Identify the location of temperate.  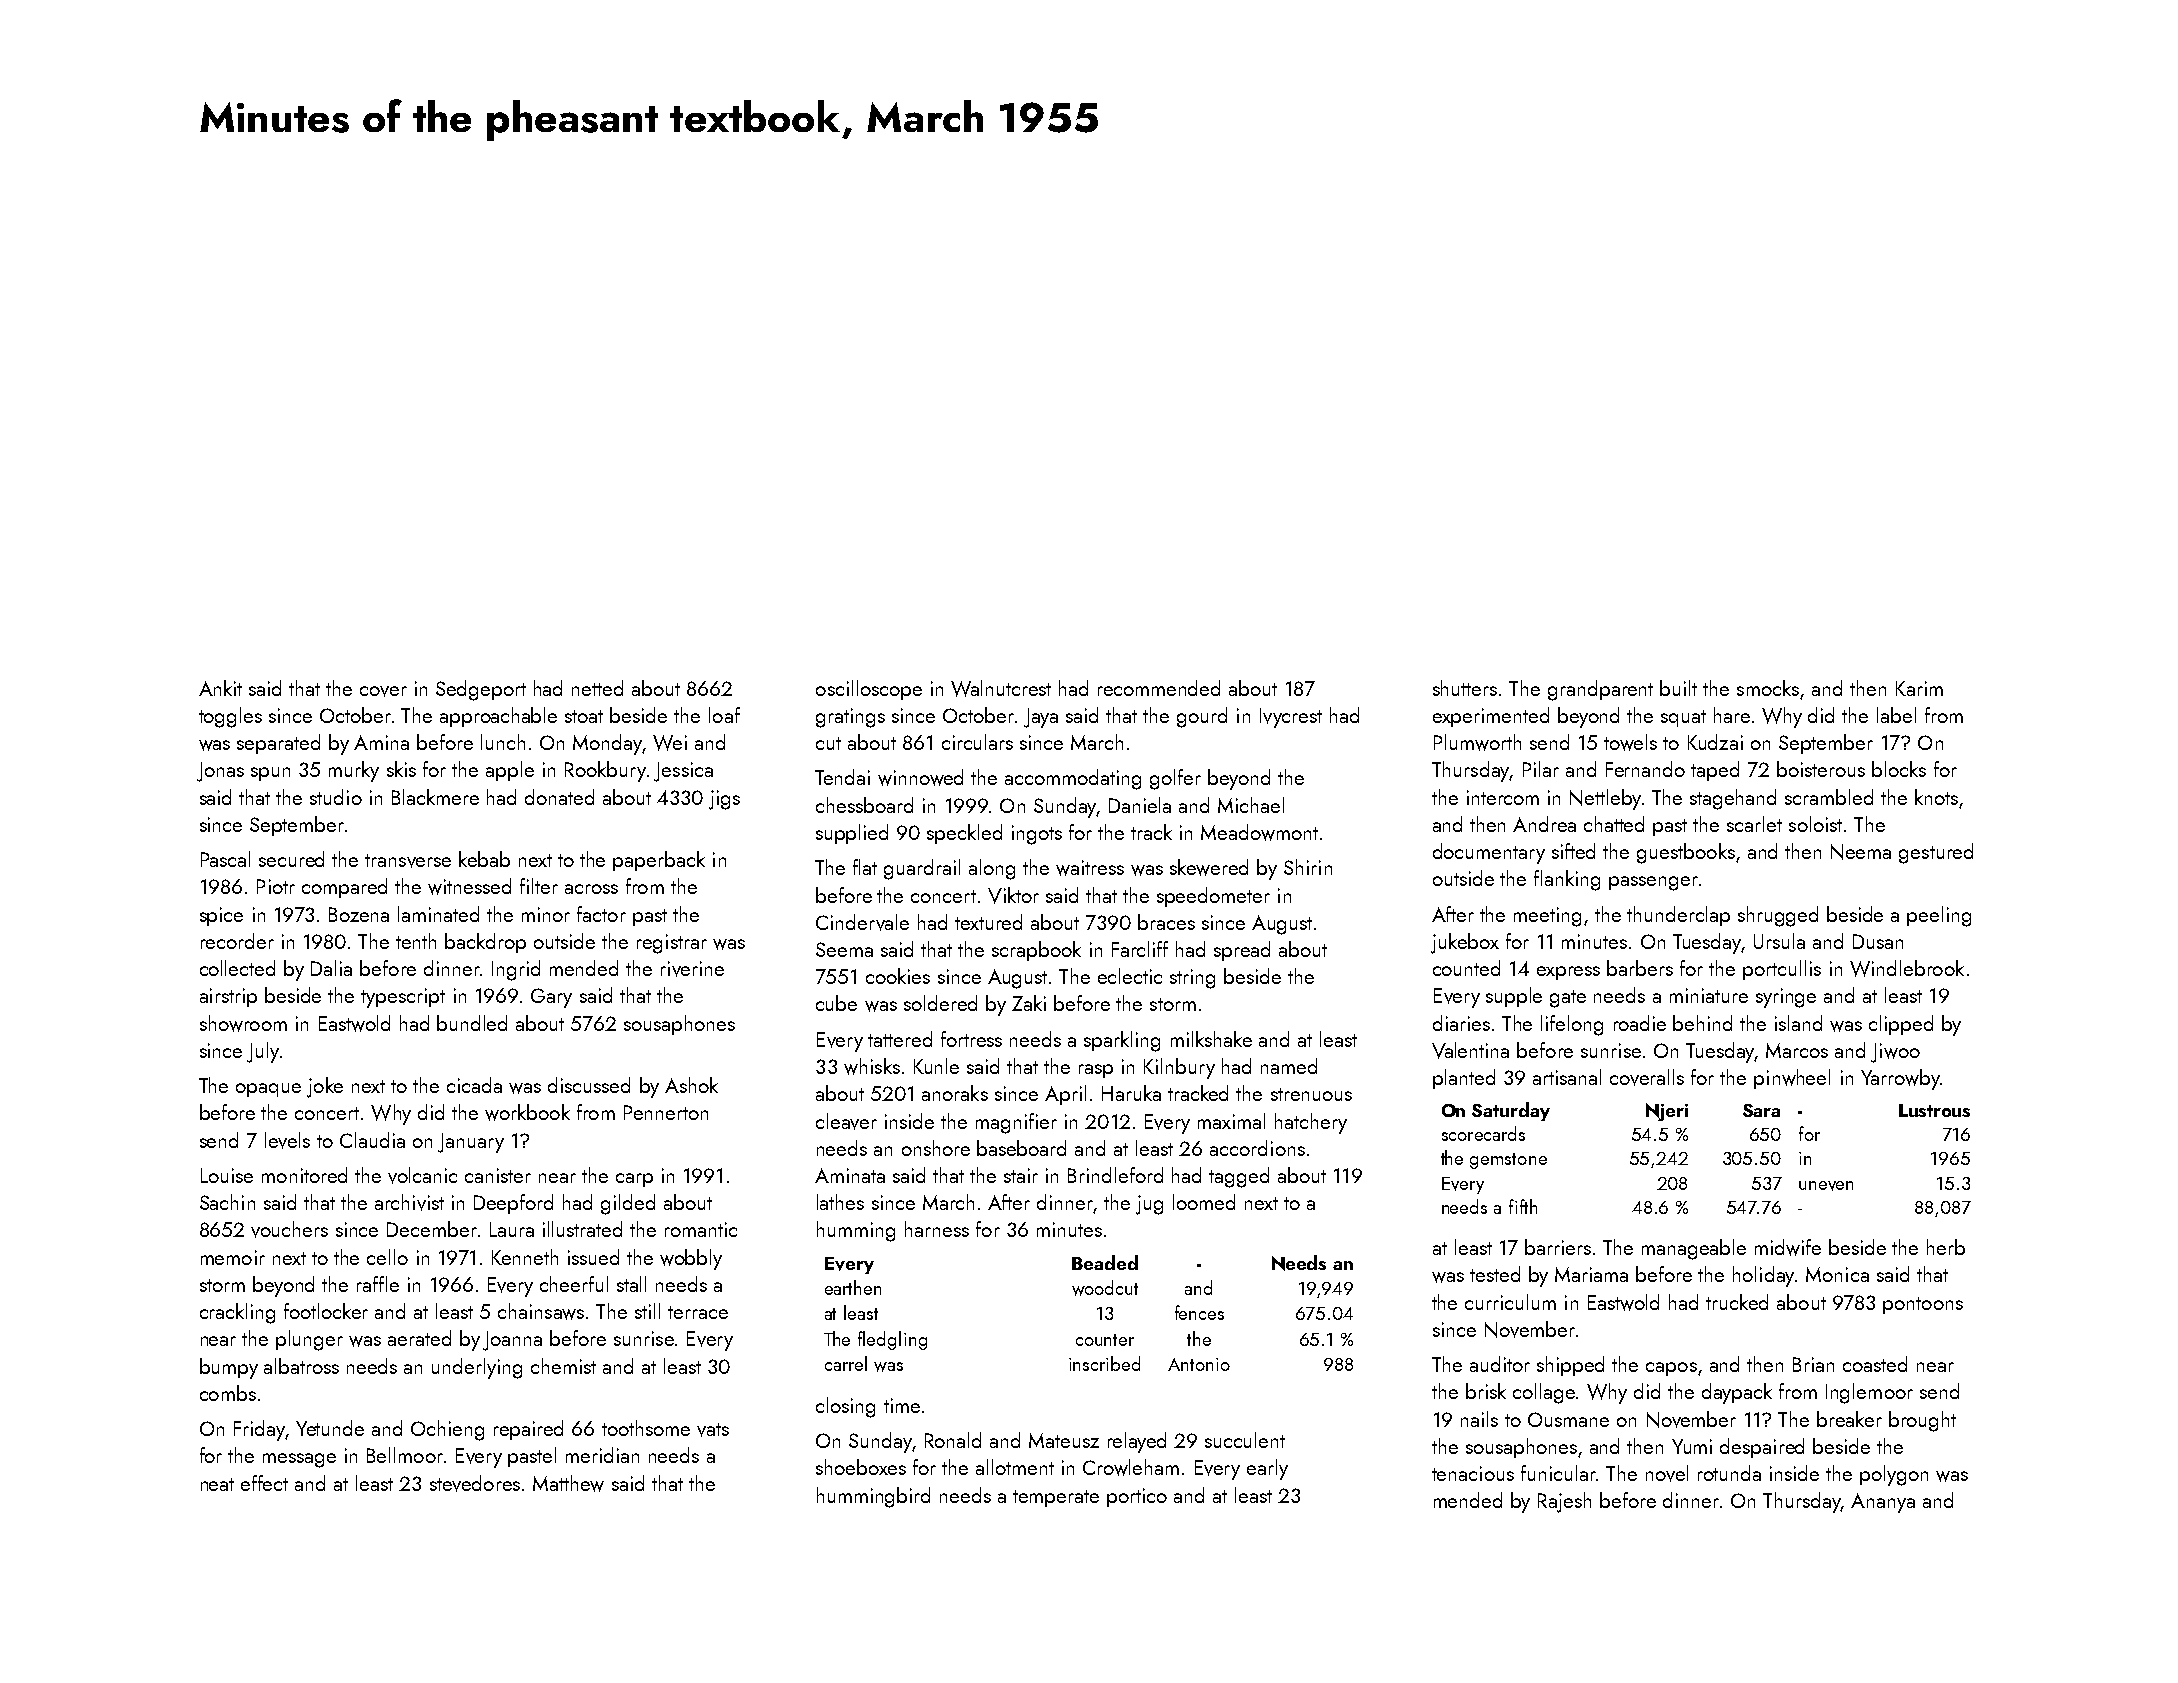
(1056, 1498).
